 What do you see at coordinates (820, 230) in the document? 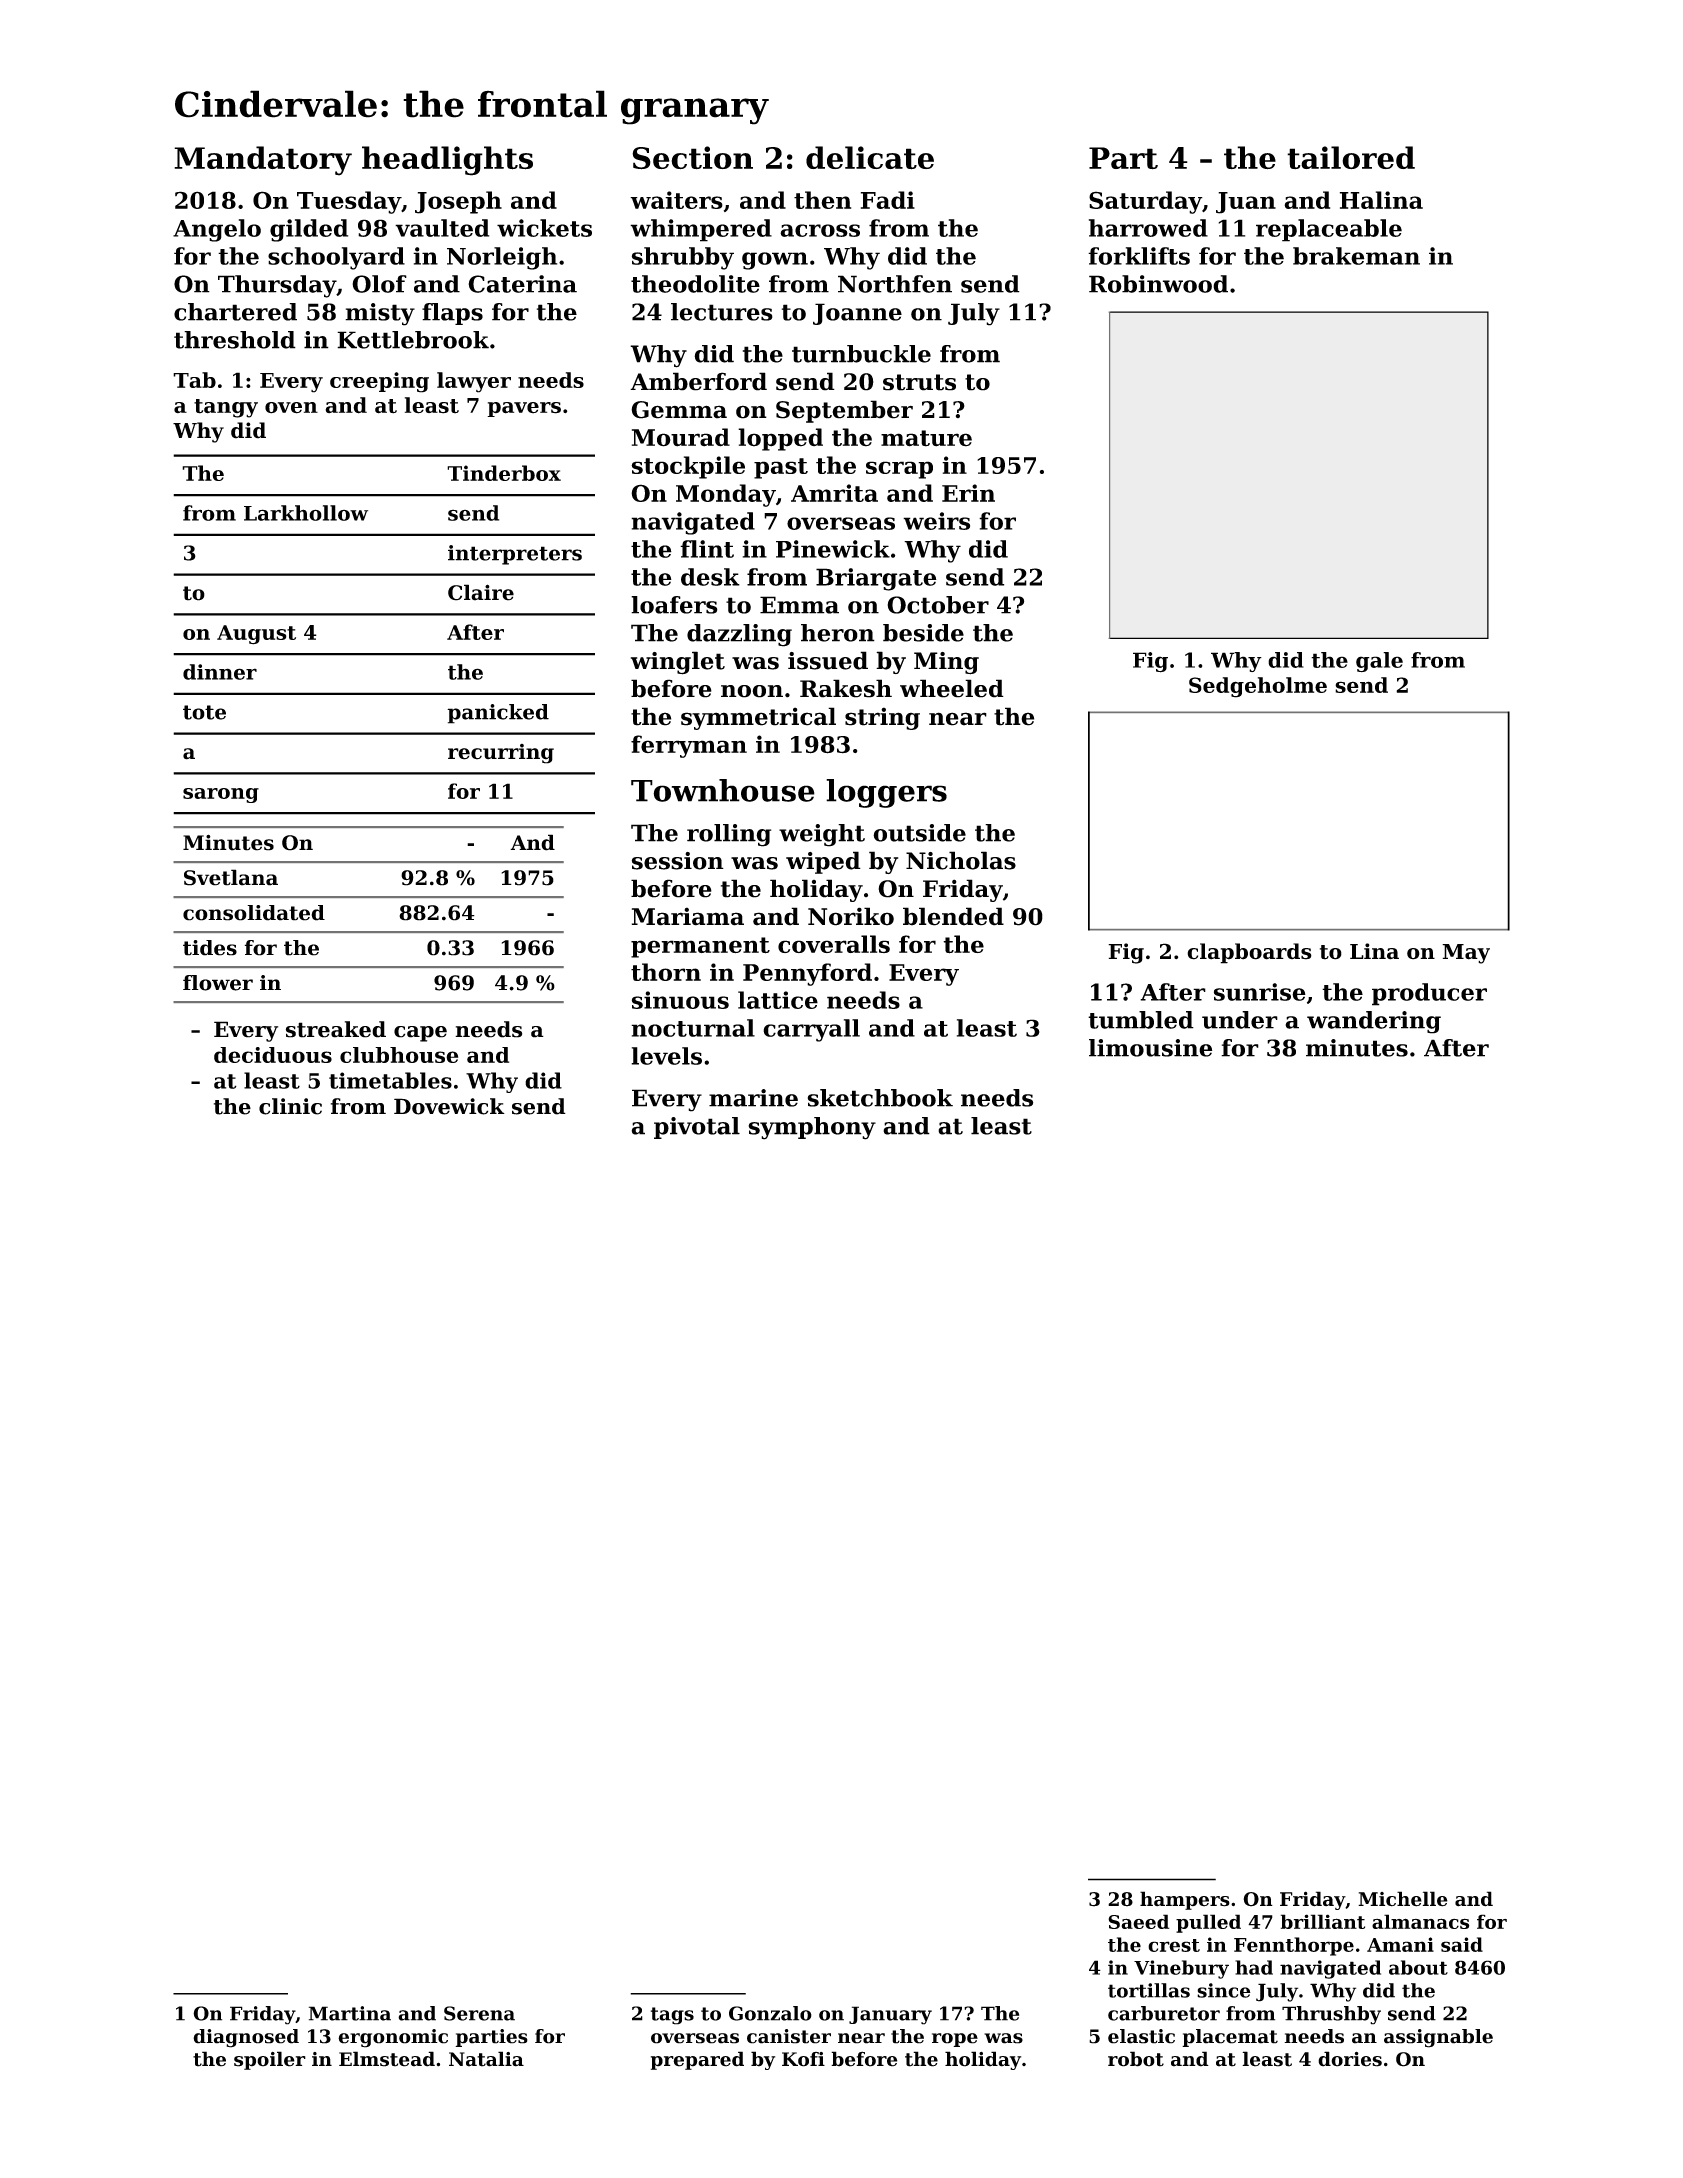
I see `across` at bounding box center [820, 230].
